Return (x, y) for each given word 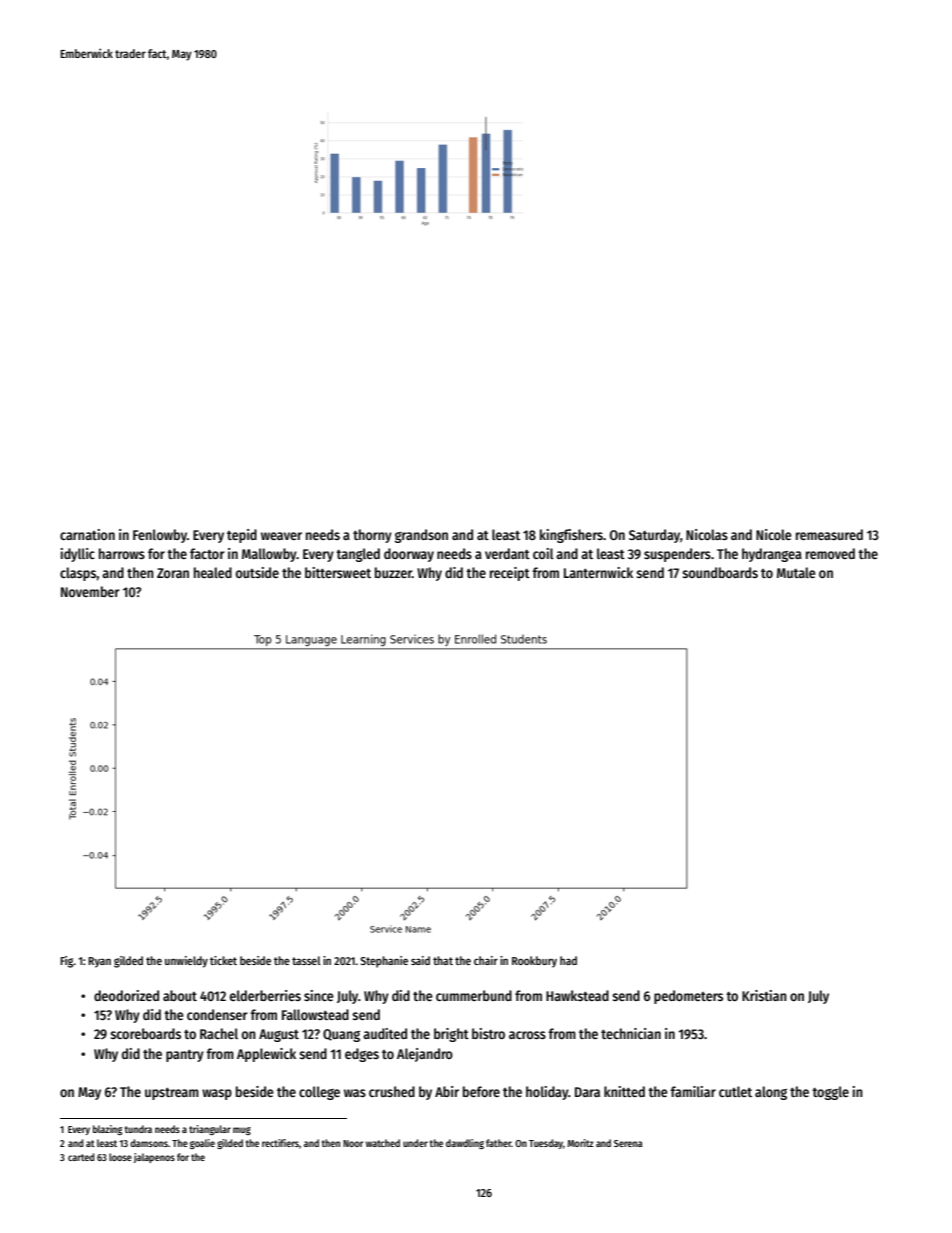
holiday (547, 1093)
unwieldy (186, 962)
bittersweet (338, 572)
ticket (223, 960)
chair (486, 960)
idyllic (78, 555)
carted (81, 1157)
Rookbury (534, 962)
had (568, 960)
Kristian (764, 995)
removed (830, 553)
